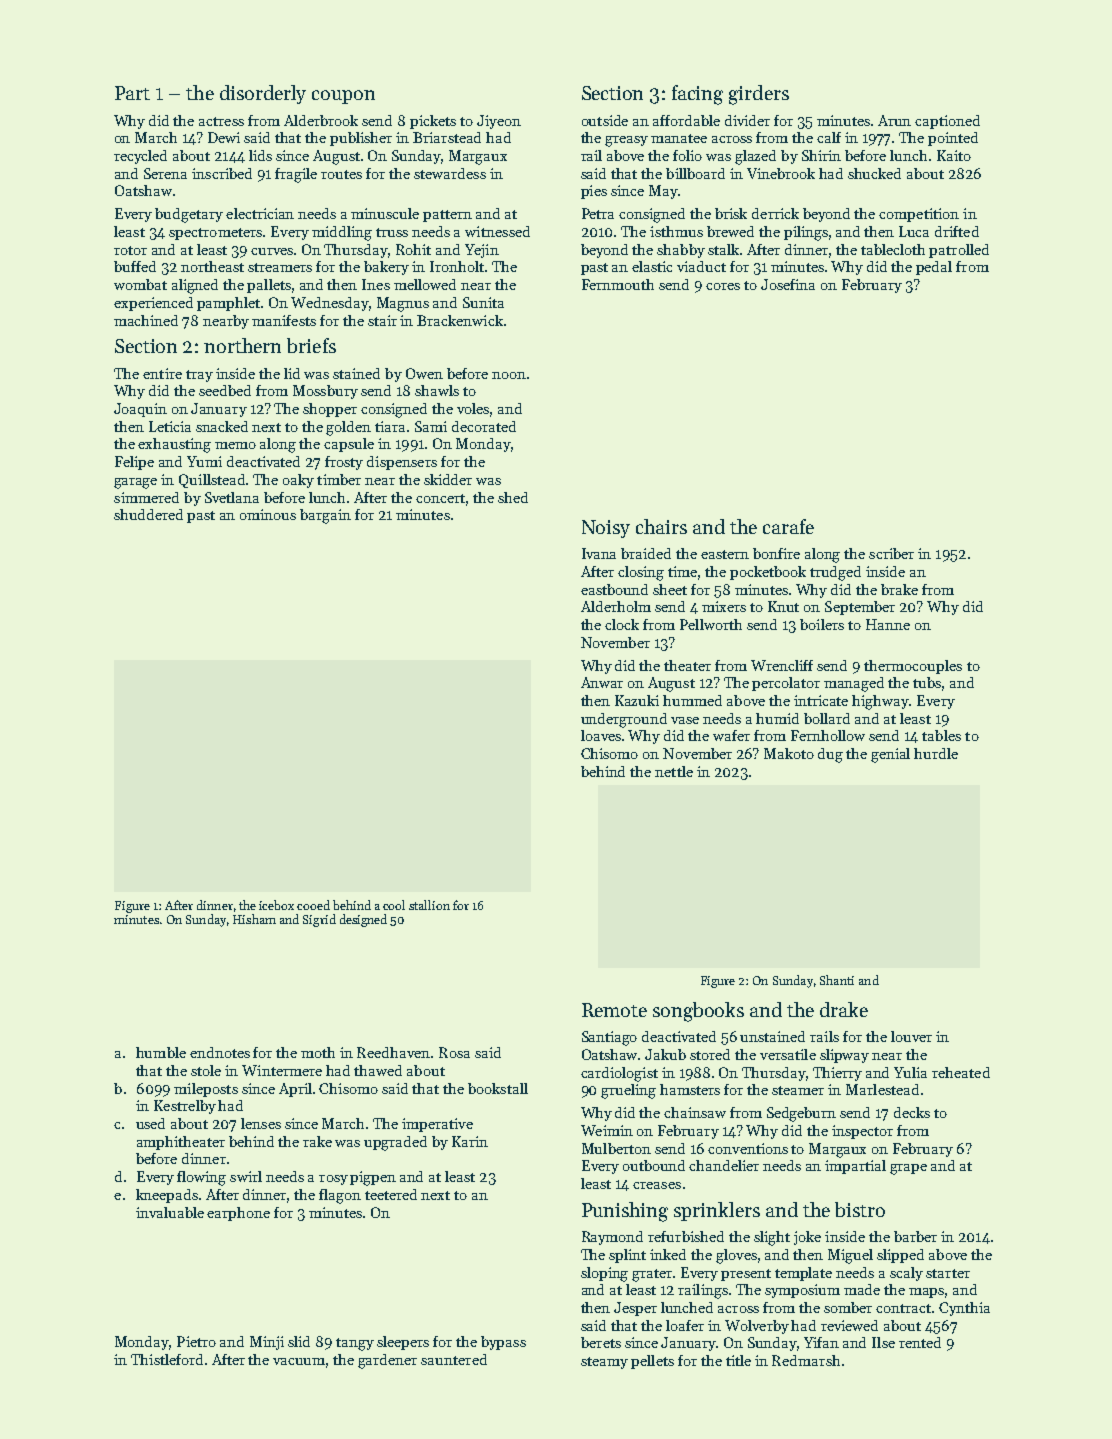  Describe the element at coordinates (609, 1038) in the screenshot. I see `Santiago` at that location.
